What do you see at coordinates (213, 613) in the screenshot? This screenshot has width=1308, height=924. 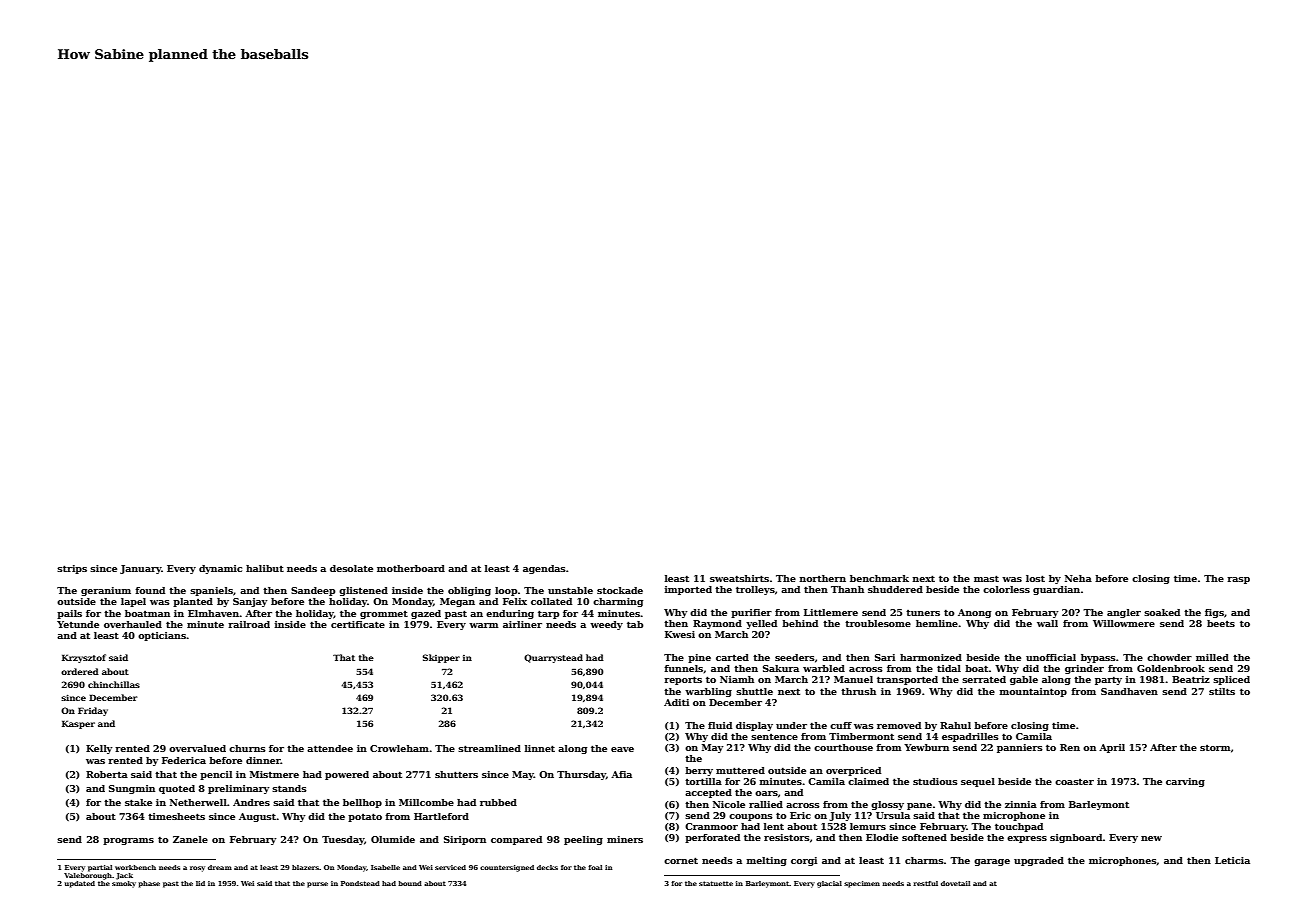 I see `Elmhaven` at bounding box center [213, 613].
